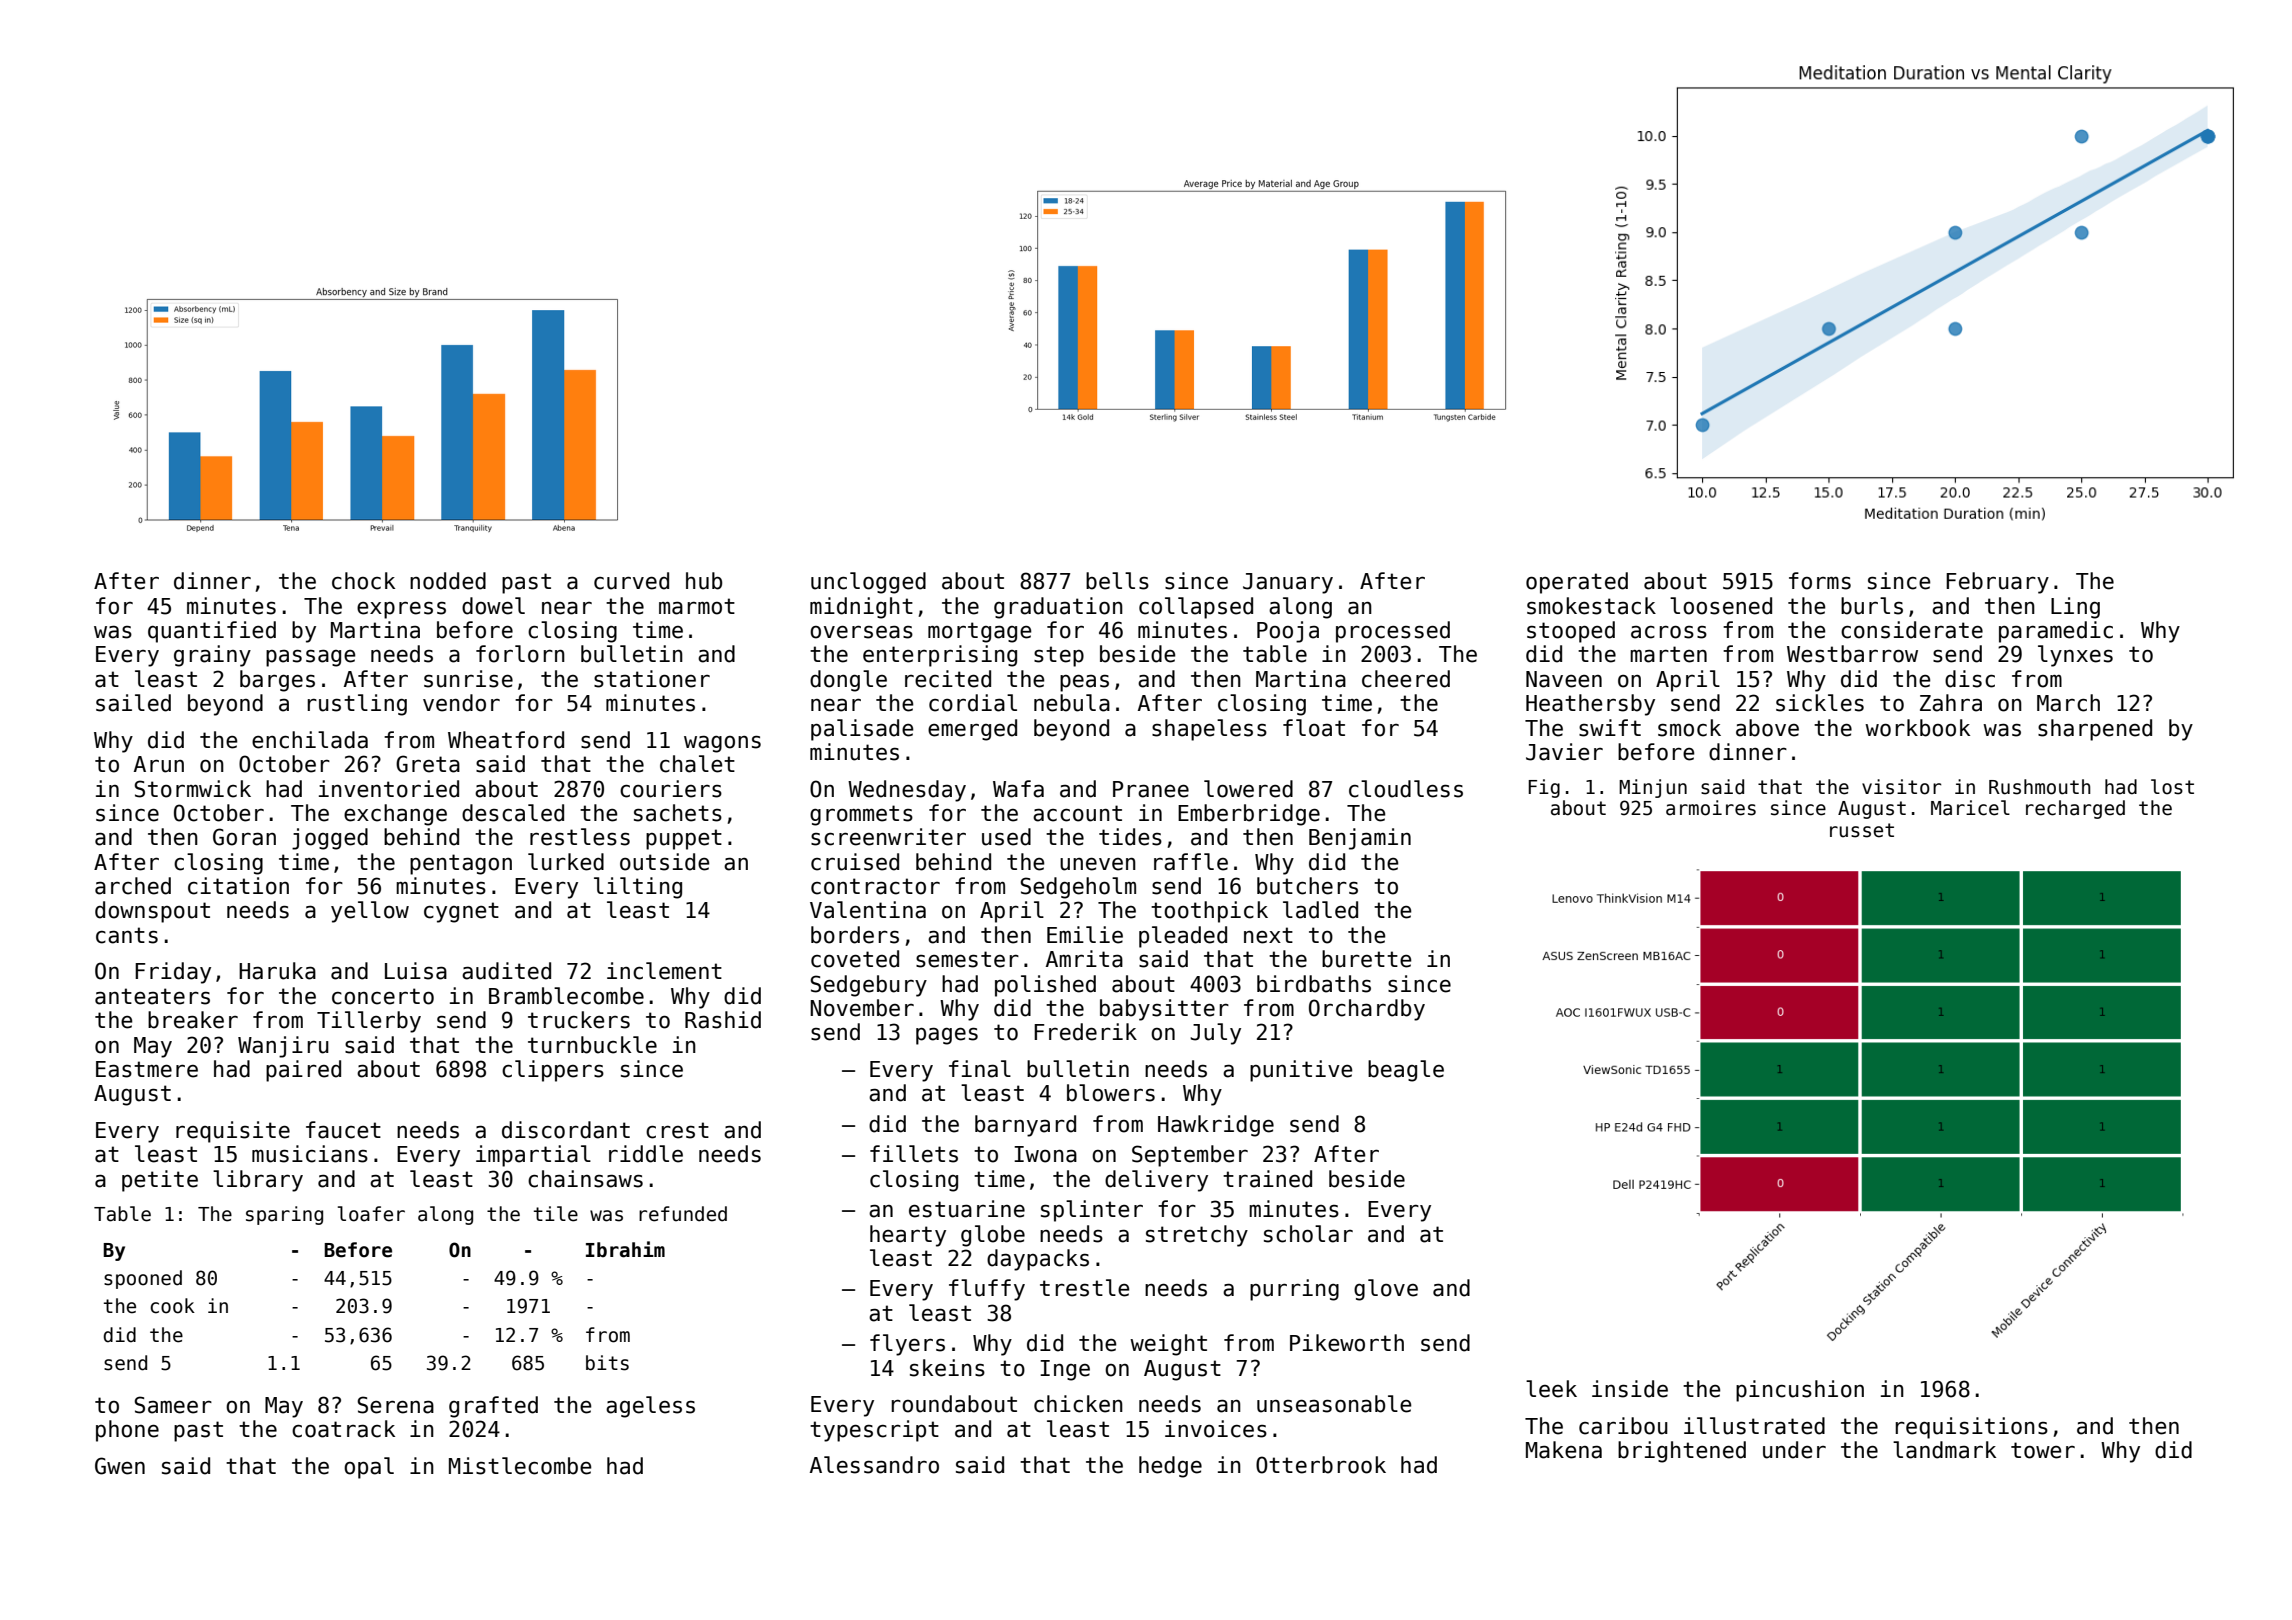 The width and height of the document is (2292, 1620). Describe the element at coordinates (1800, 1391) in the document. I see `pincushion` at that location.
